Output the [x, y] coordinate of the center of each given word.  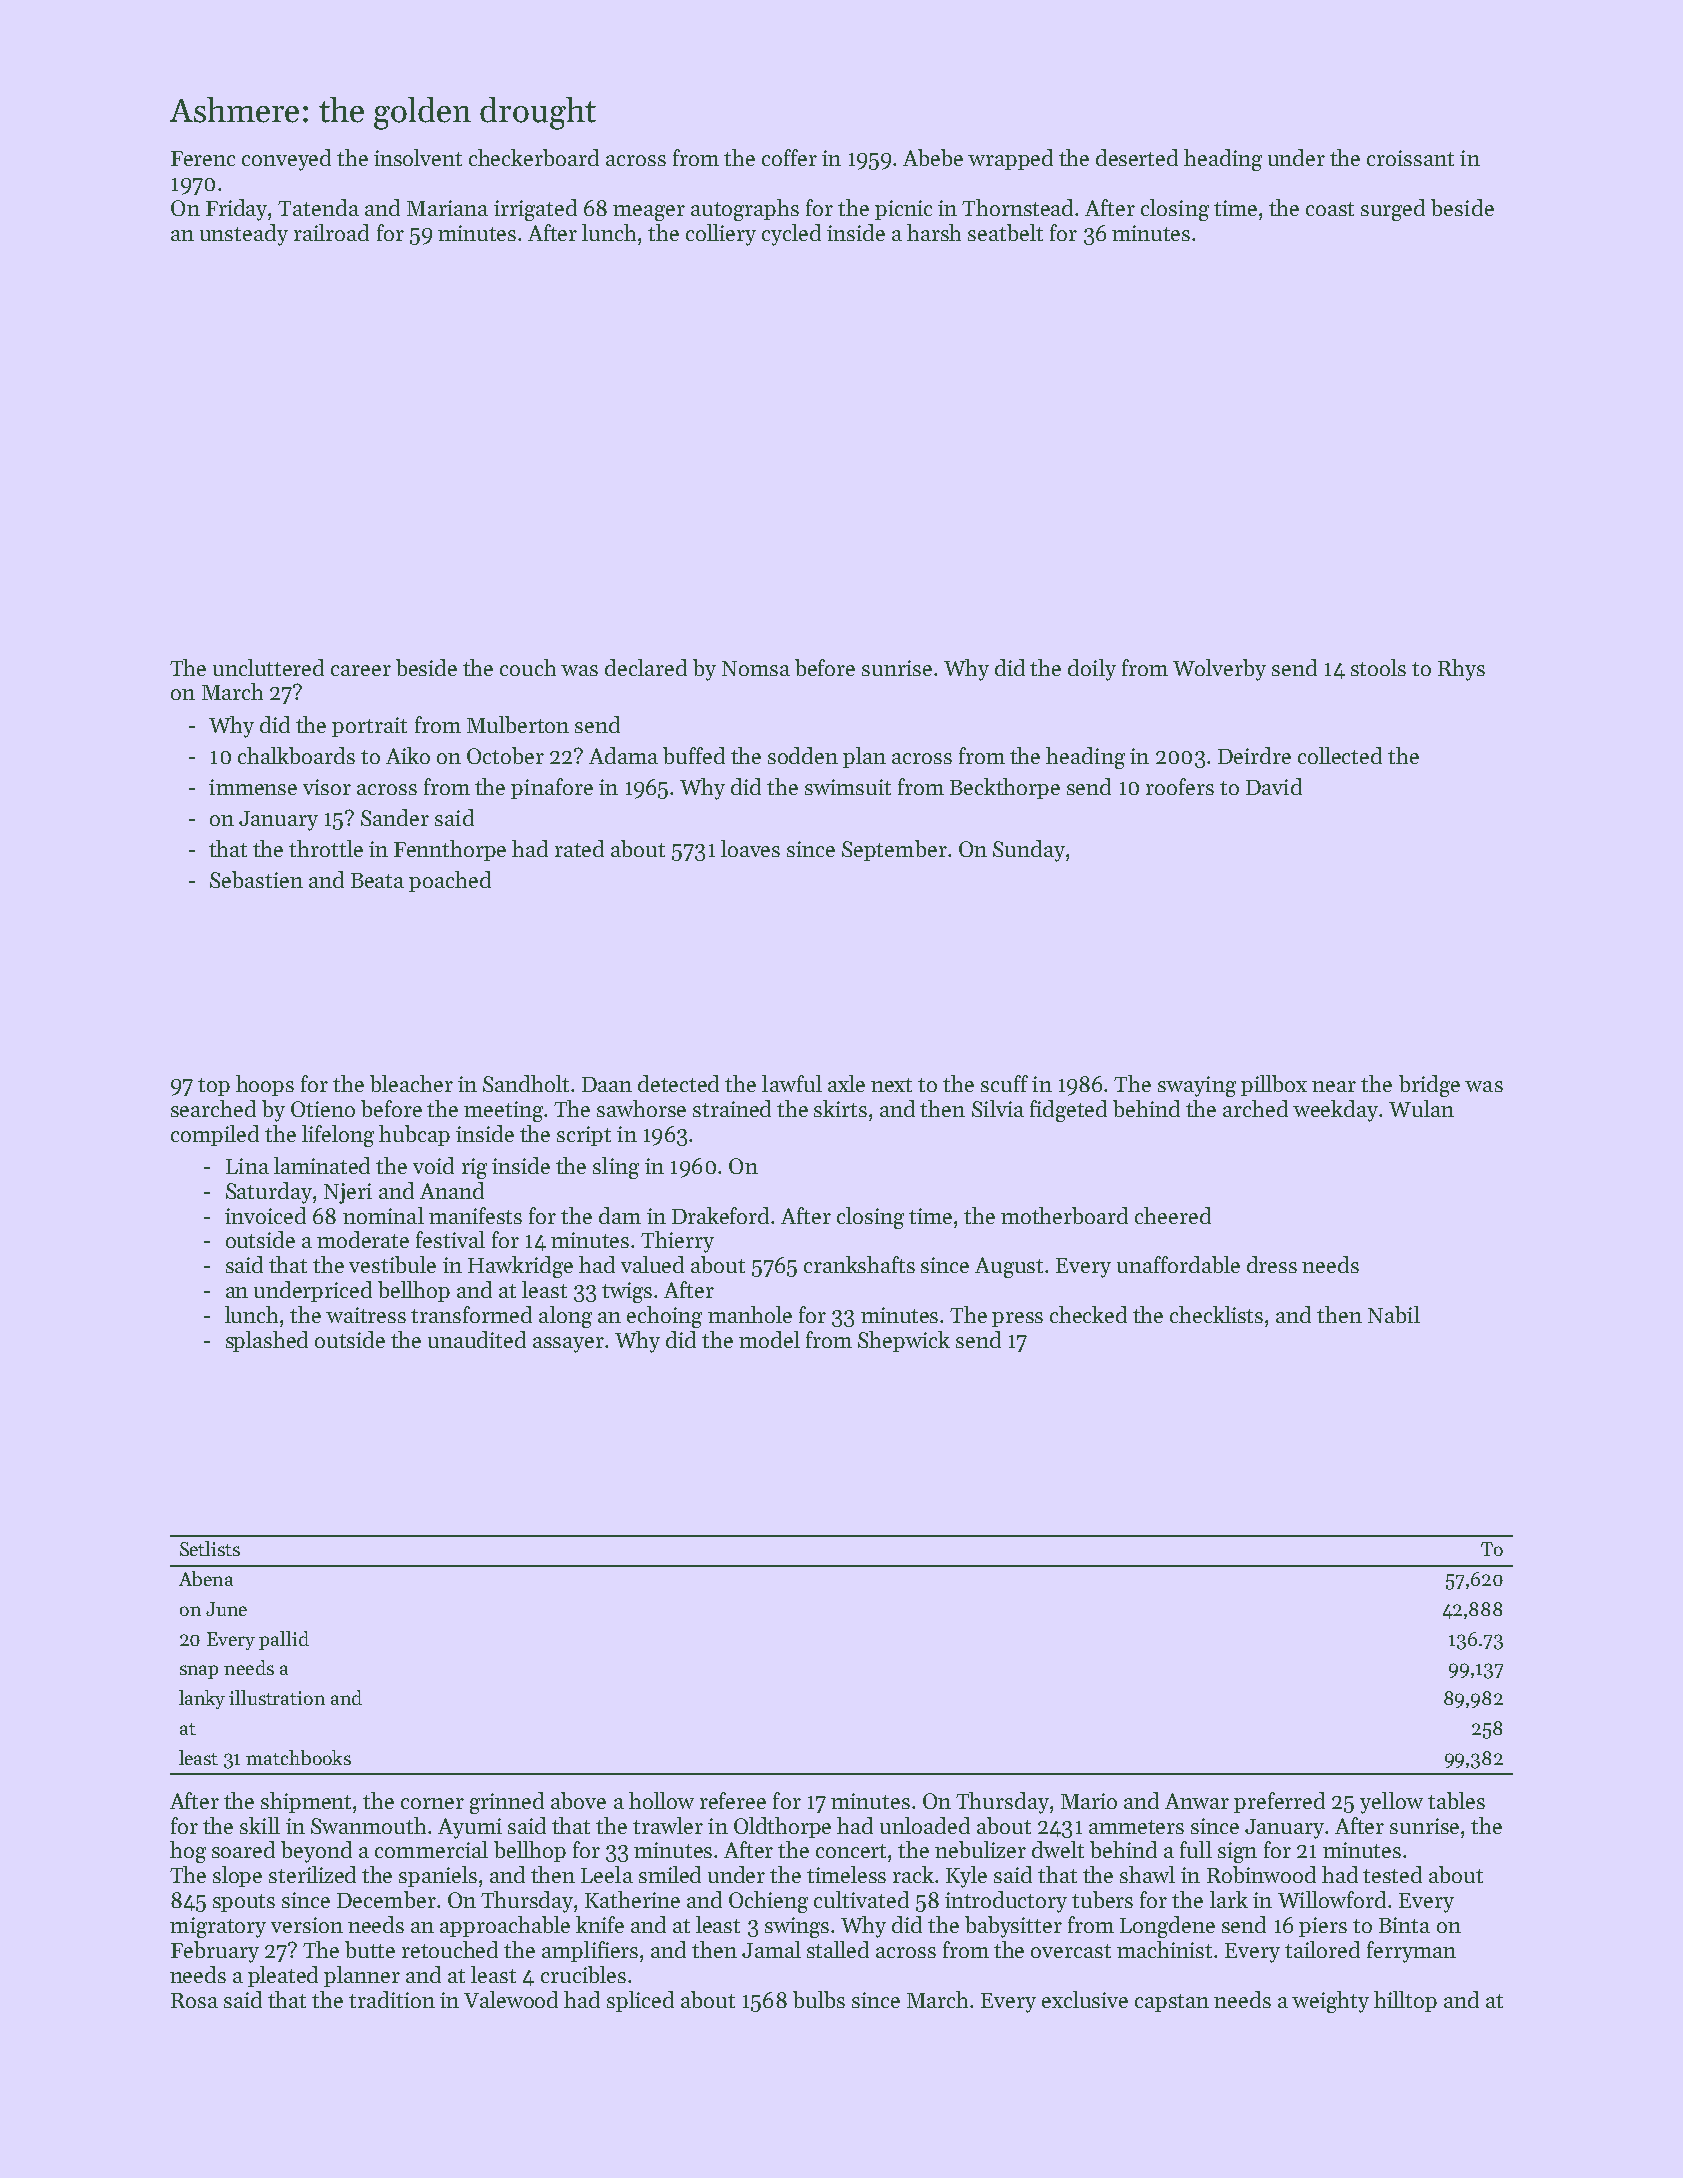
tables [1456, 1800]
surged [1393, 210]
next [891, 1085]
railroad [331, 232]
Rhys [1461, 670]
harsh [934, 232]
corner [432, 1803]
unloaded [925, 1825]
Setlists [210, 1548]
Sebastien [256, 879]
